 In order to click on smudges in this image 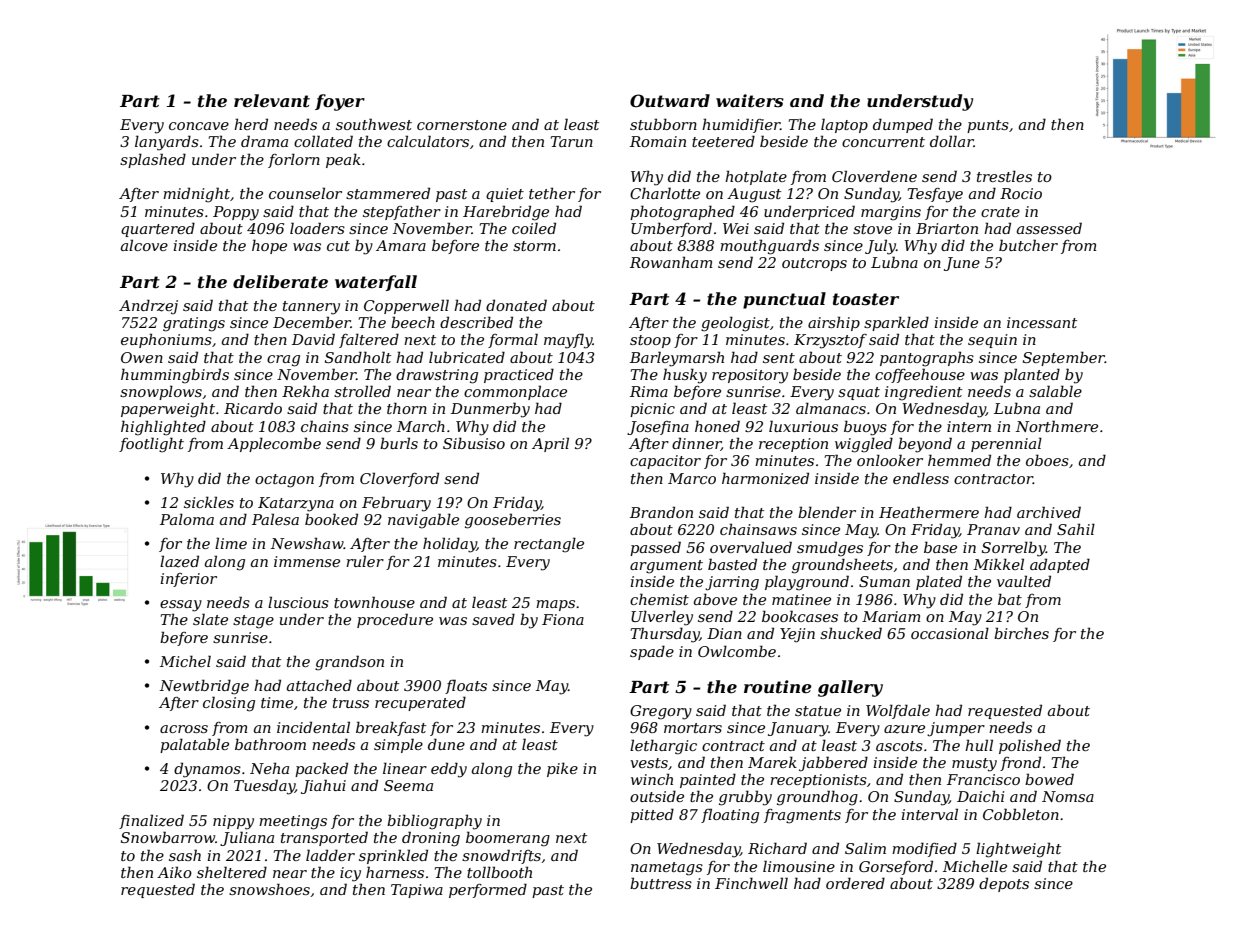, I will do `click(830, 549)`.
